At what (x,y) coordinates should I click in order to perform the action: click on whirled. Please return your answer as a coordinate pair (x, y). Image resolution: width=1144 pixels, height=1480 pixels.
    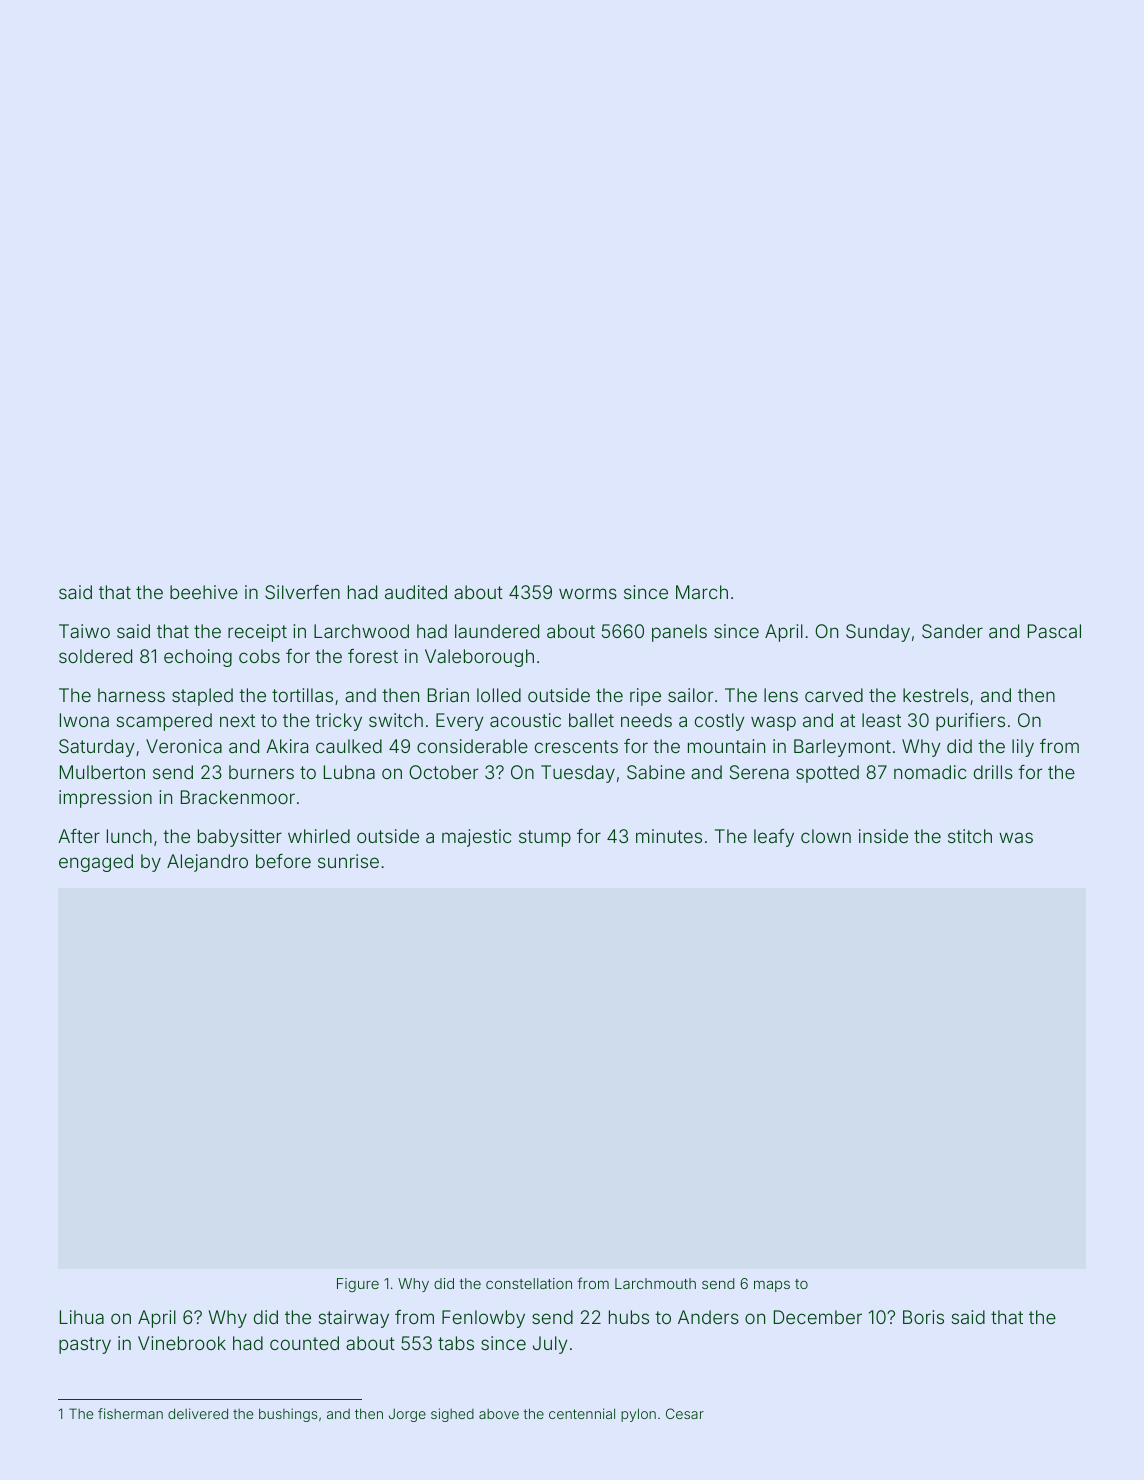
    Looking at the image, I should click on (319, 836).
